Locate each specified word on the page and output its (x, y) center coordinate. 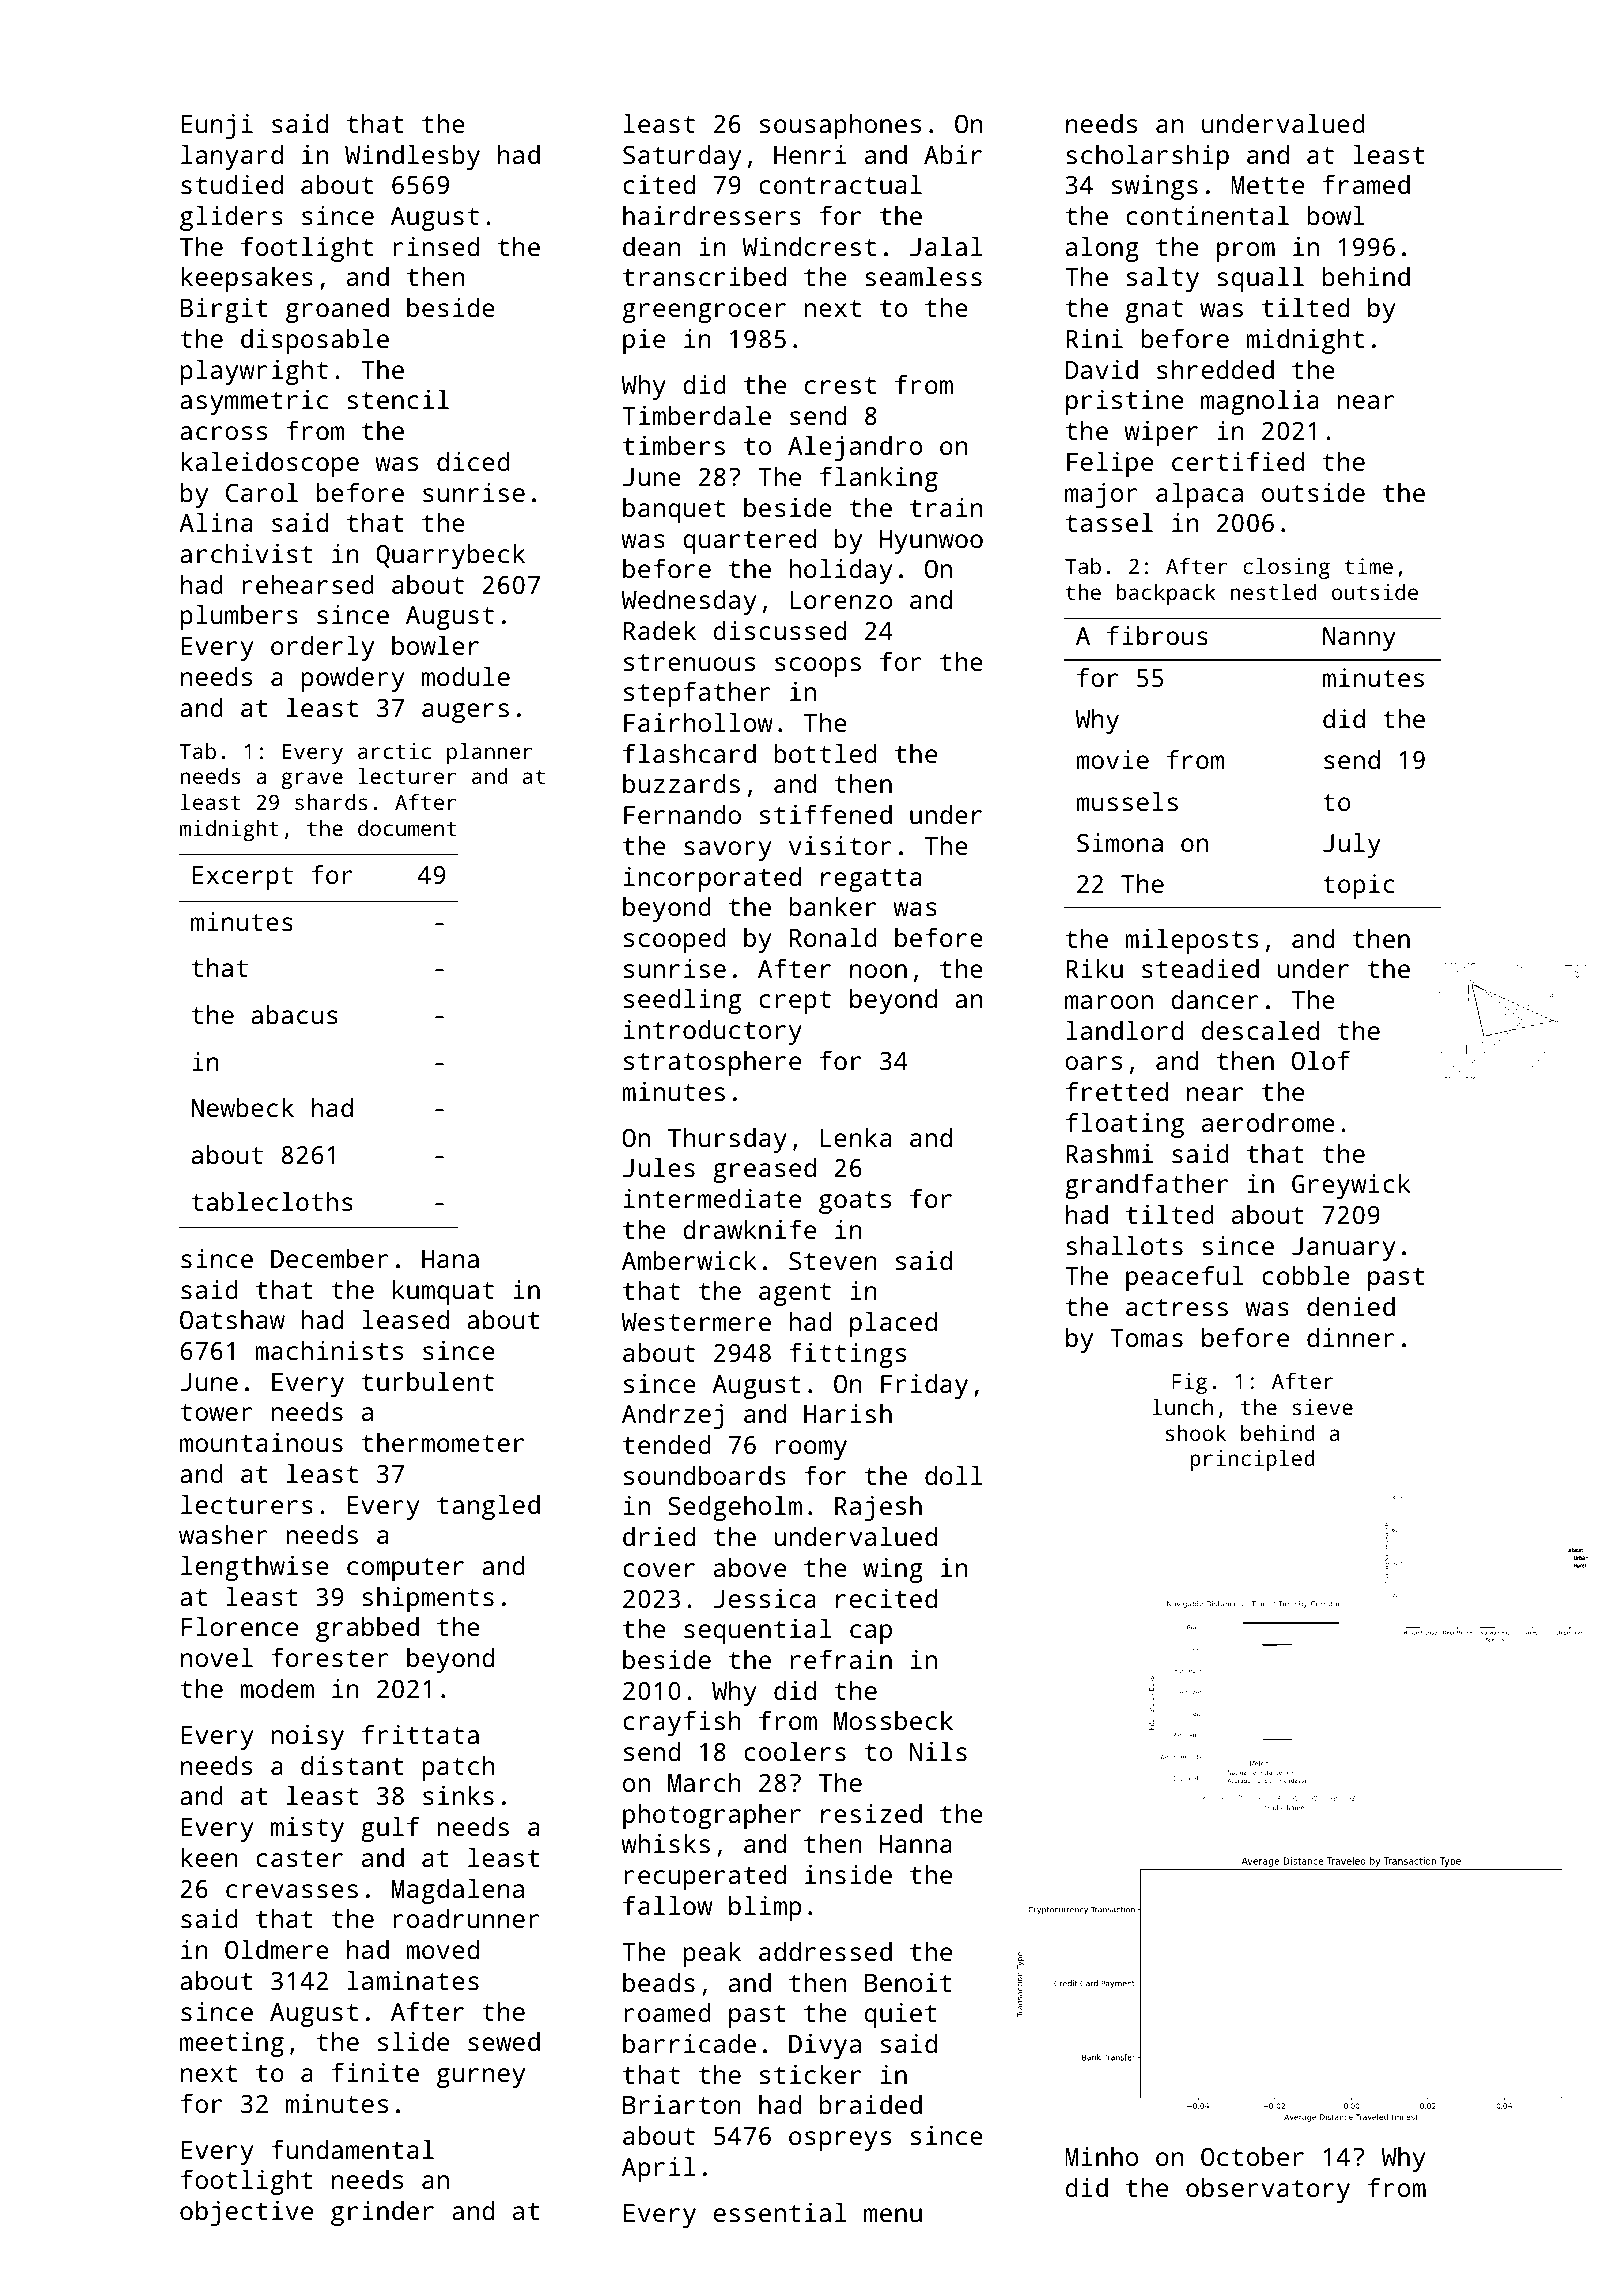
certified (1238, 461)
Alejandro (855, 448)
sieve (1322, 1407)
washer (223, 1534)
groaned (337, 310)
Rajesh (878, 1508)
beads (659, 1982)
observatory (1268, 2190)
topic (1359, 886)
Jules (659, 1167)
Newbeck (243, 1107)
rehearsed (308, 584)
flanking (879, 479)
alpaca (1199, 495)
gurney (481, 2078)
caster (299, 1858)
